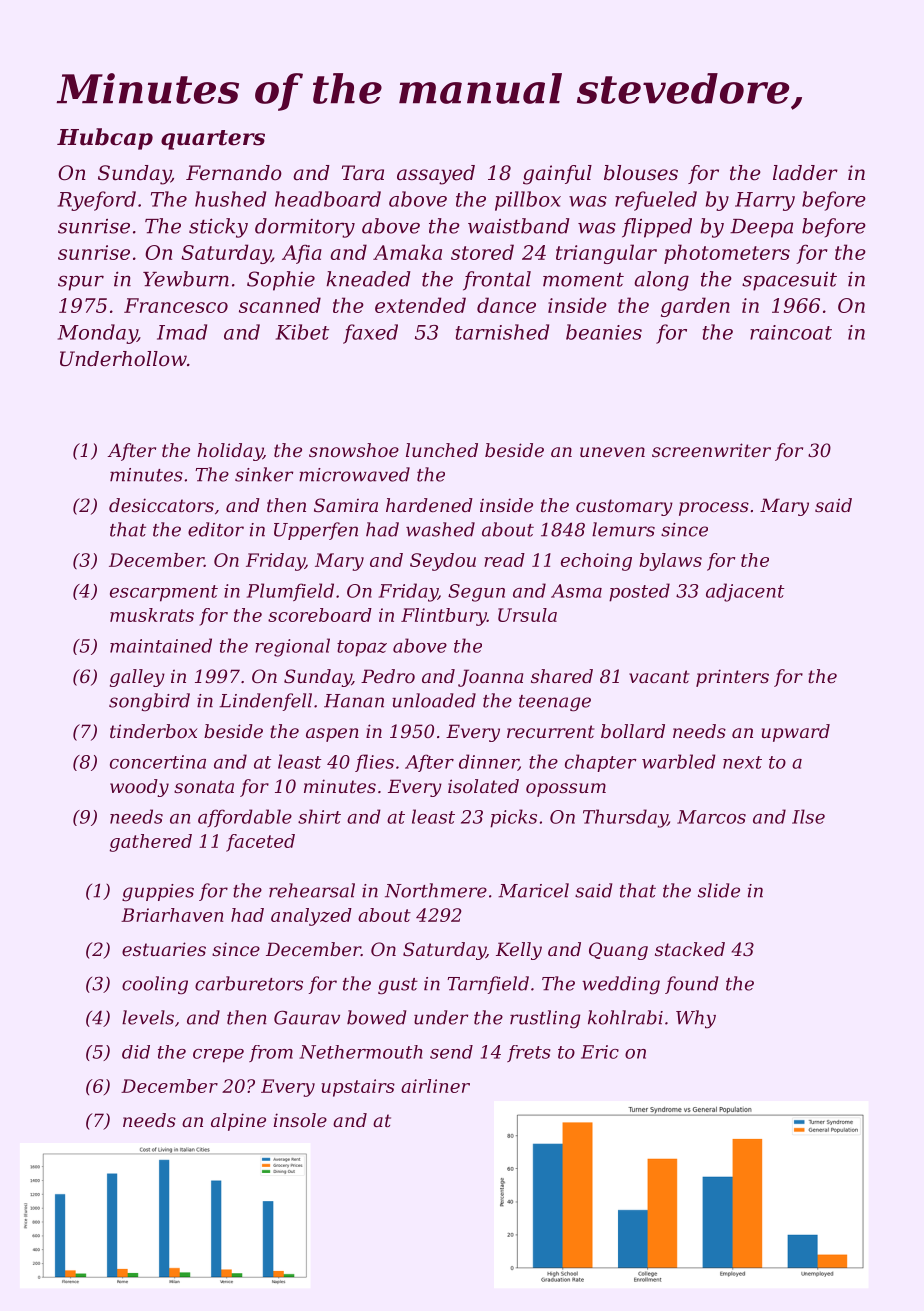 The height and width of the screenshot is (1311, 924). What do you see at coordinates (230, 199) in the screenshot?
I see `hushed` at bounding box center [230, 199].
